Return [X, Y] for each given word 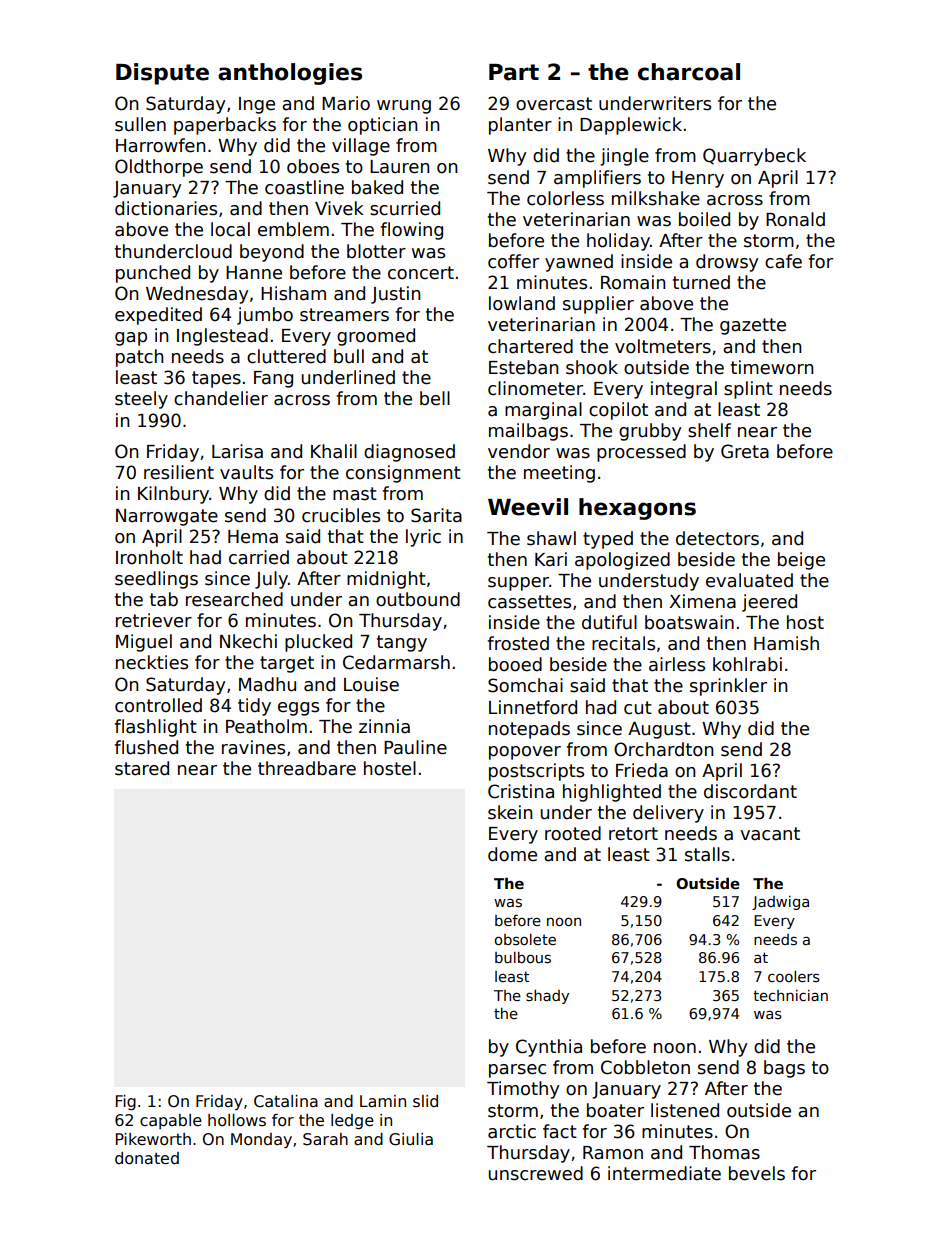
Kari [551, 559]
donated [147, 1158]
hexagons [637, 509]
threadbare [307, 768]
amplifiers [597, 179]
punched [153, 274]
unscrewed [536, 1173]
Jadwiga [780, 903]
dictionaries [166, 208]
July [271, 580]
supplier [598, 305]
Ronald [795, 219]
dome [512, 854]
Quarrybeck [754, 157]
